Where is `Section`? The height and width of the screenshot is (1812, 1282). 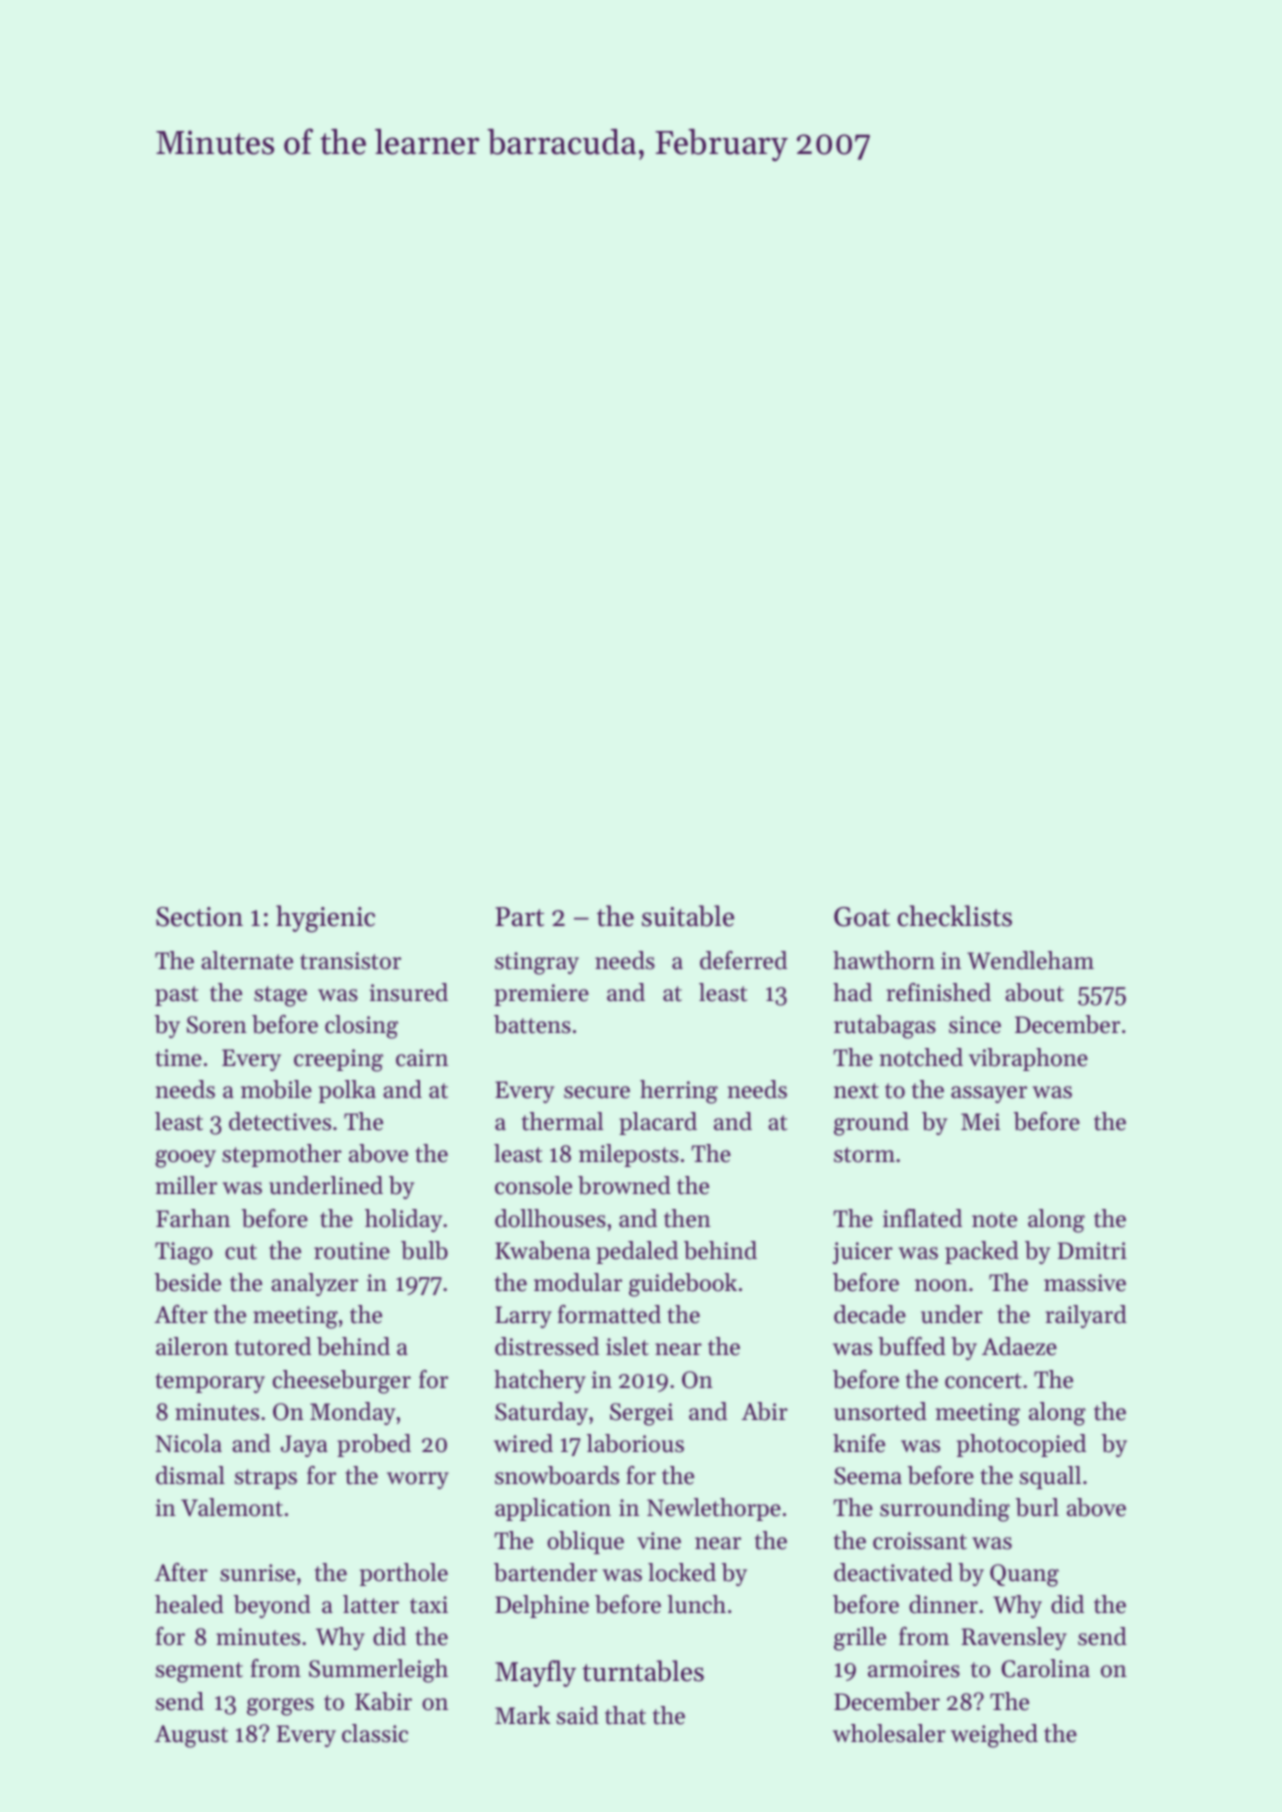
Section is located at coordinates (199, 917).
